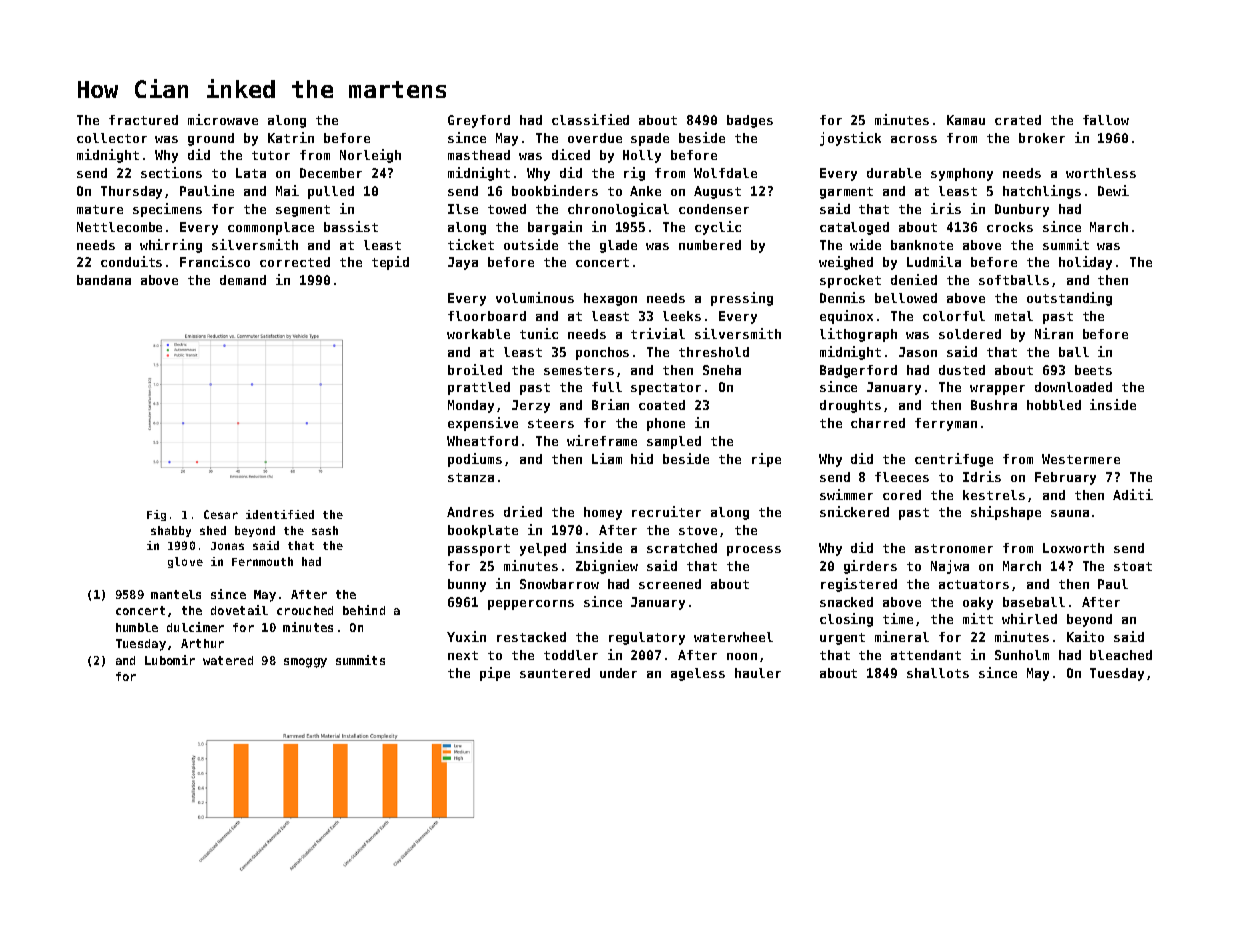 The image size is (1233, 952). Describe the element at coordinates (325, 530) in the screenshot. I see `sash` at that location.
